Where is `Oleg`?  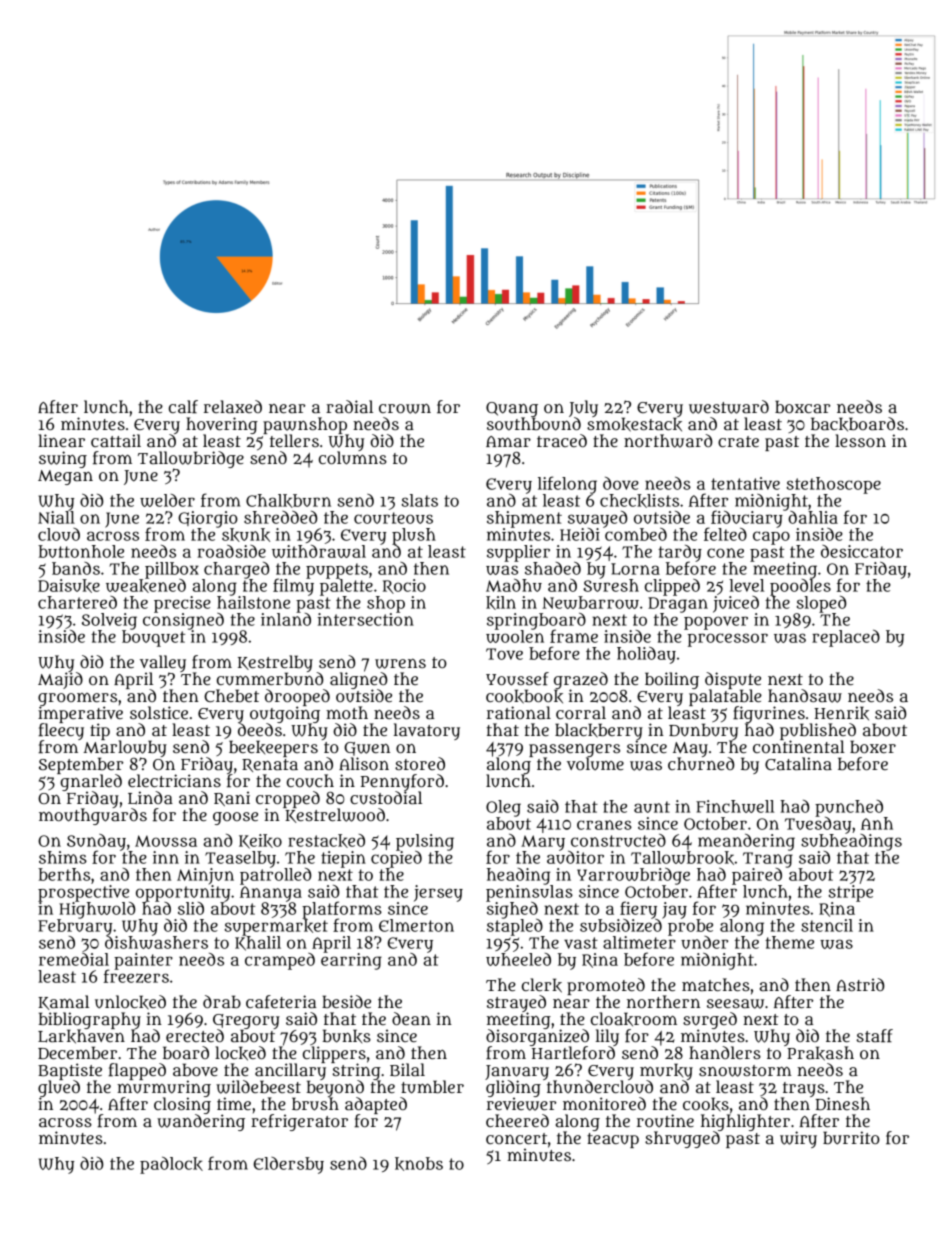 Oleg is located at coordinates (503, 808).
